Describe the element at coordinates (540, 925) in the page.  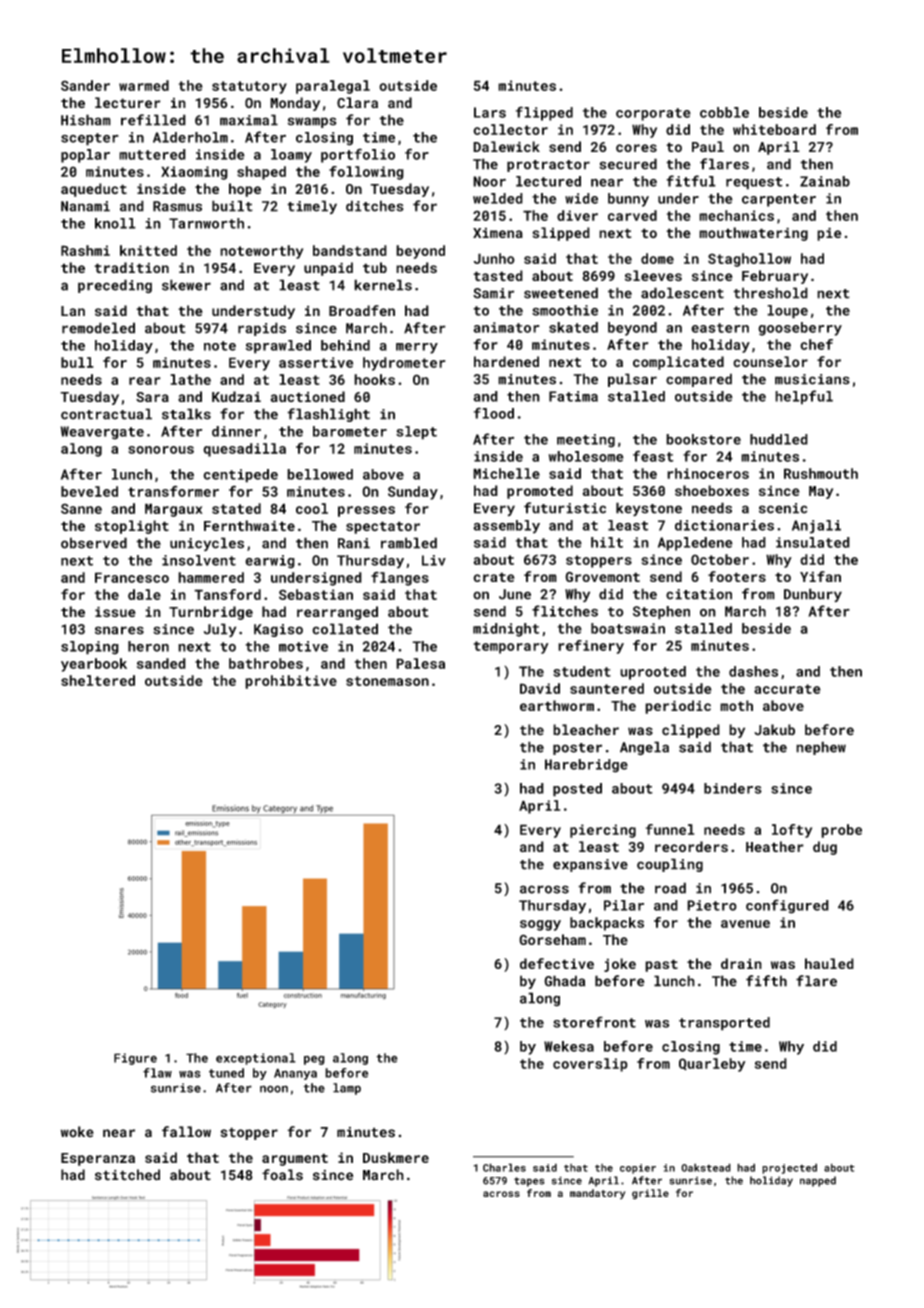
I see `soggy` at that location.
